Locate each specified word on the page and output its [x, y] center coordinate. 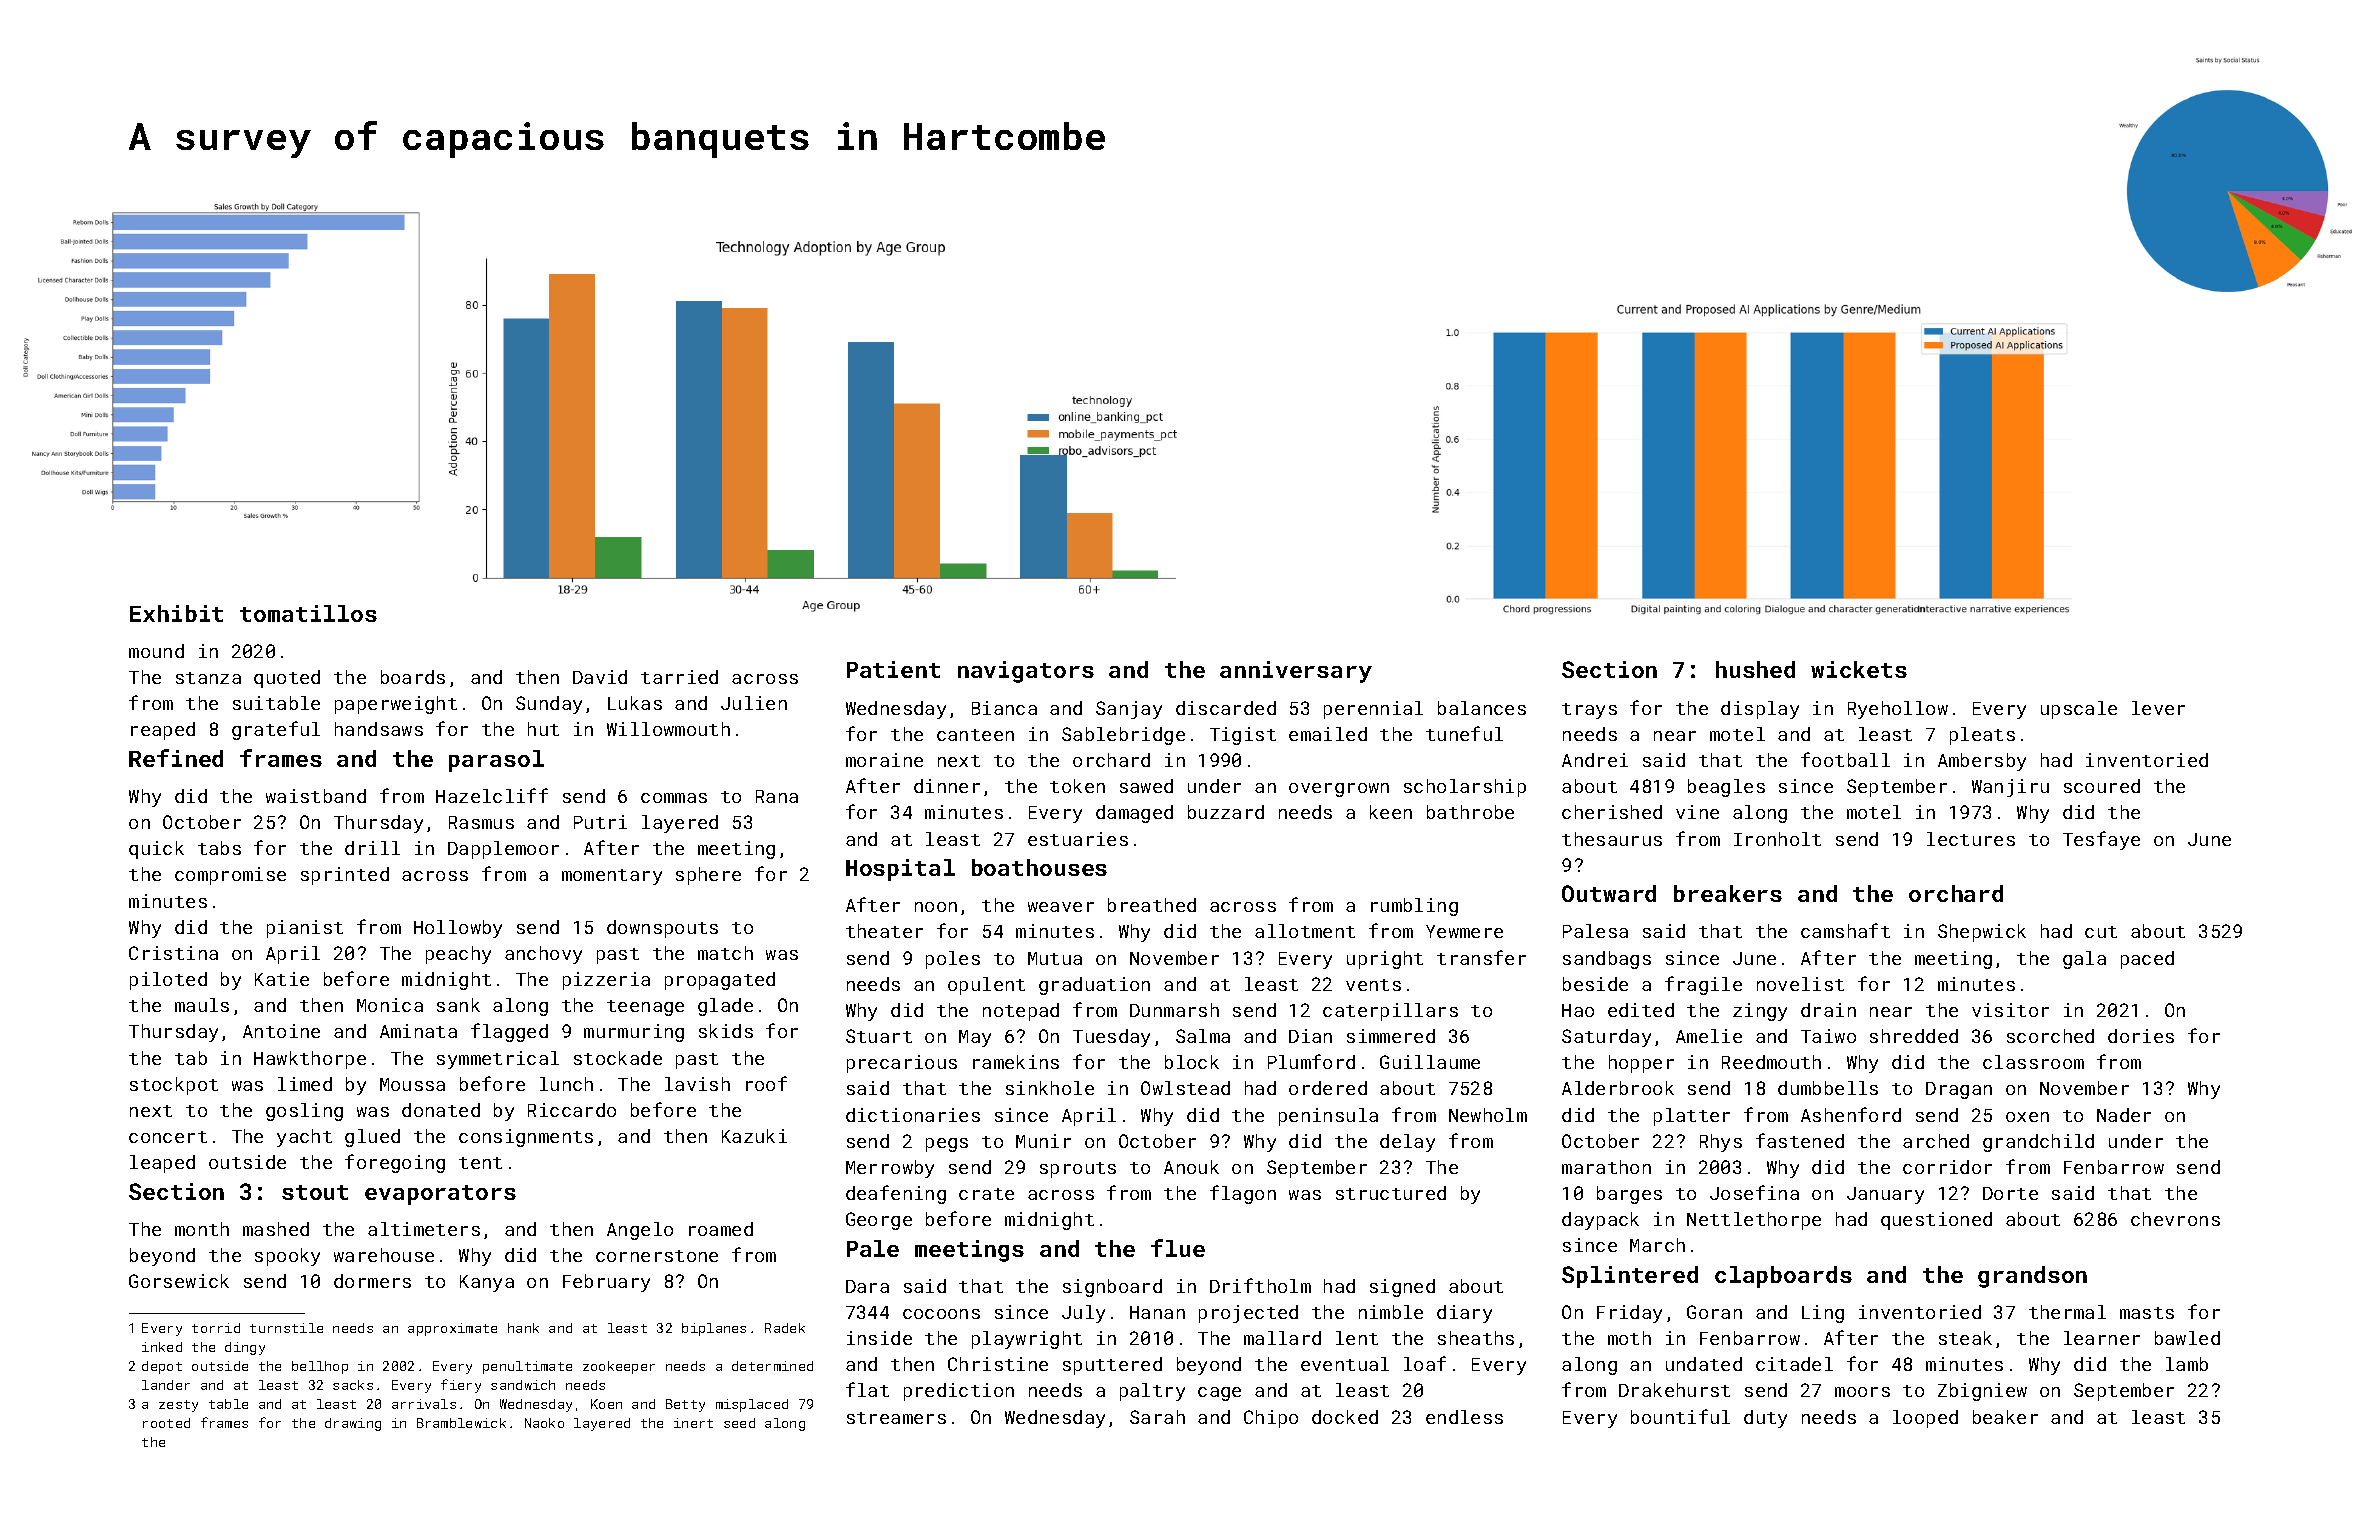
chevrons [2175, 1219]
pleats [1982, 736]
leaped [162, 1164]
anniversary [1296, 672]
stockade [618, 1058]
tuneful [1464, 733]
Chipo [1271, 1419]
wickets [1859, 669]
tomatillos [308, 613]
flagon [1243, 1194]
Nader [2124, 1115]
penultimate [527, 1367]
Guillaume [1430, 1062]
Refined [176, 758]
